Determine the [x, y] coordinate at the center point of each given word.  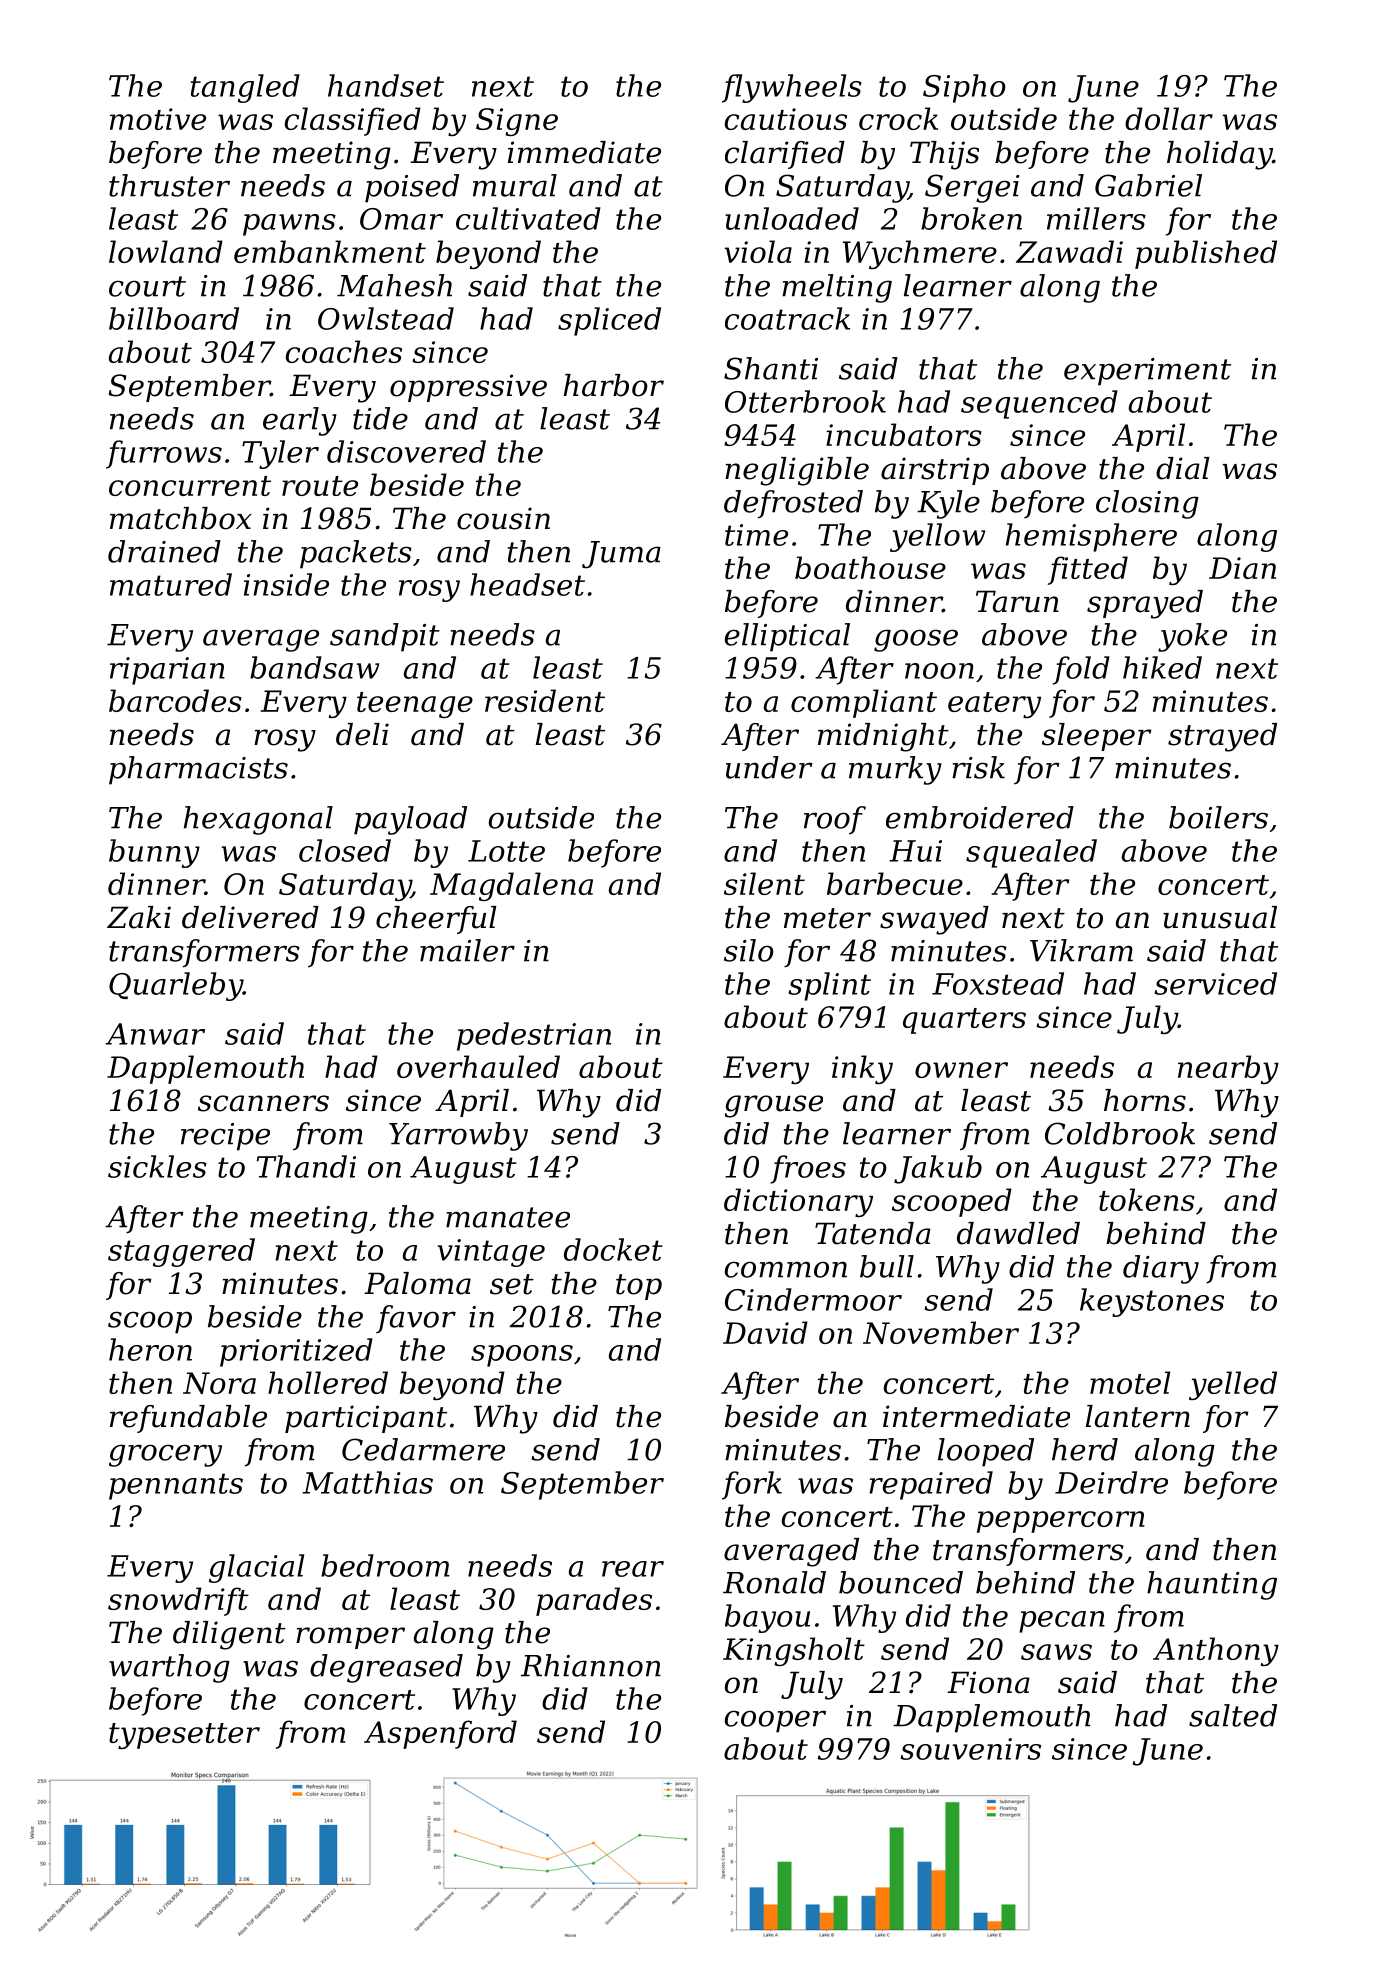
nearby [1228, 1069]
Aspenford [440, 1734]
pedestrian [534, 1036]
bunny [154, 853]
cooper [775, 1721]
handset [386, 85]
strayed [1222, 737]
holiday [1220, 155]
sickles [157, 1166]
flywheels [792, 88]
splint [829, 986]
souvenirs [970, 1749]
